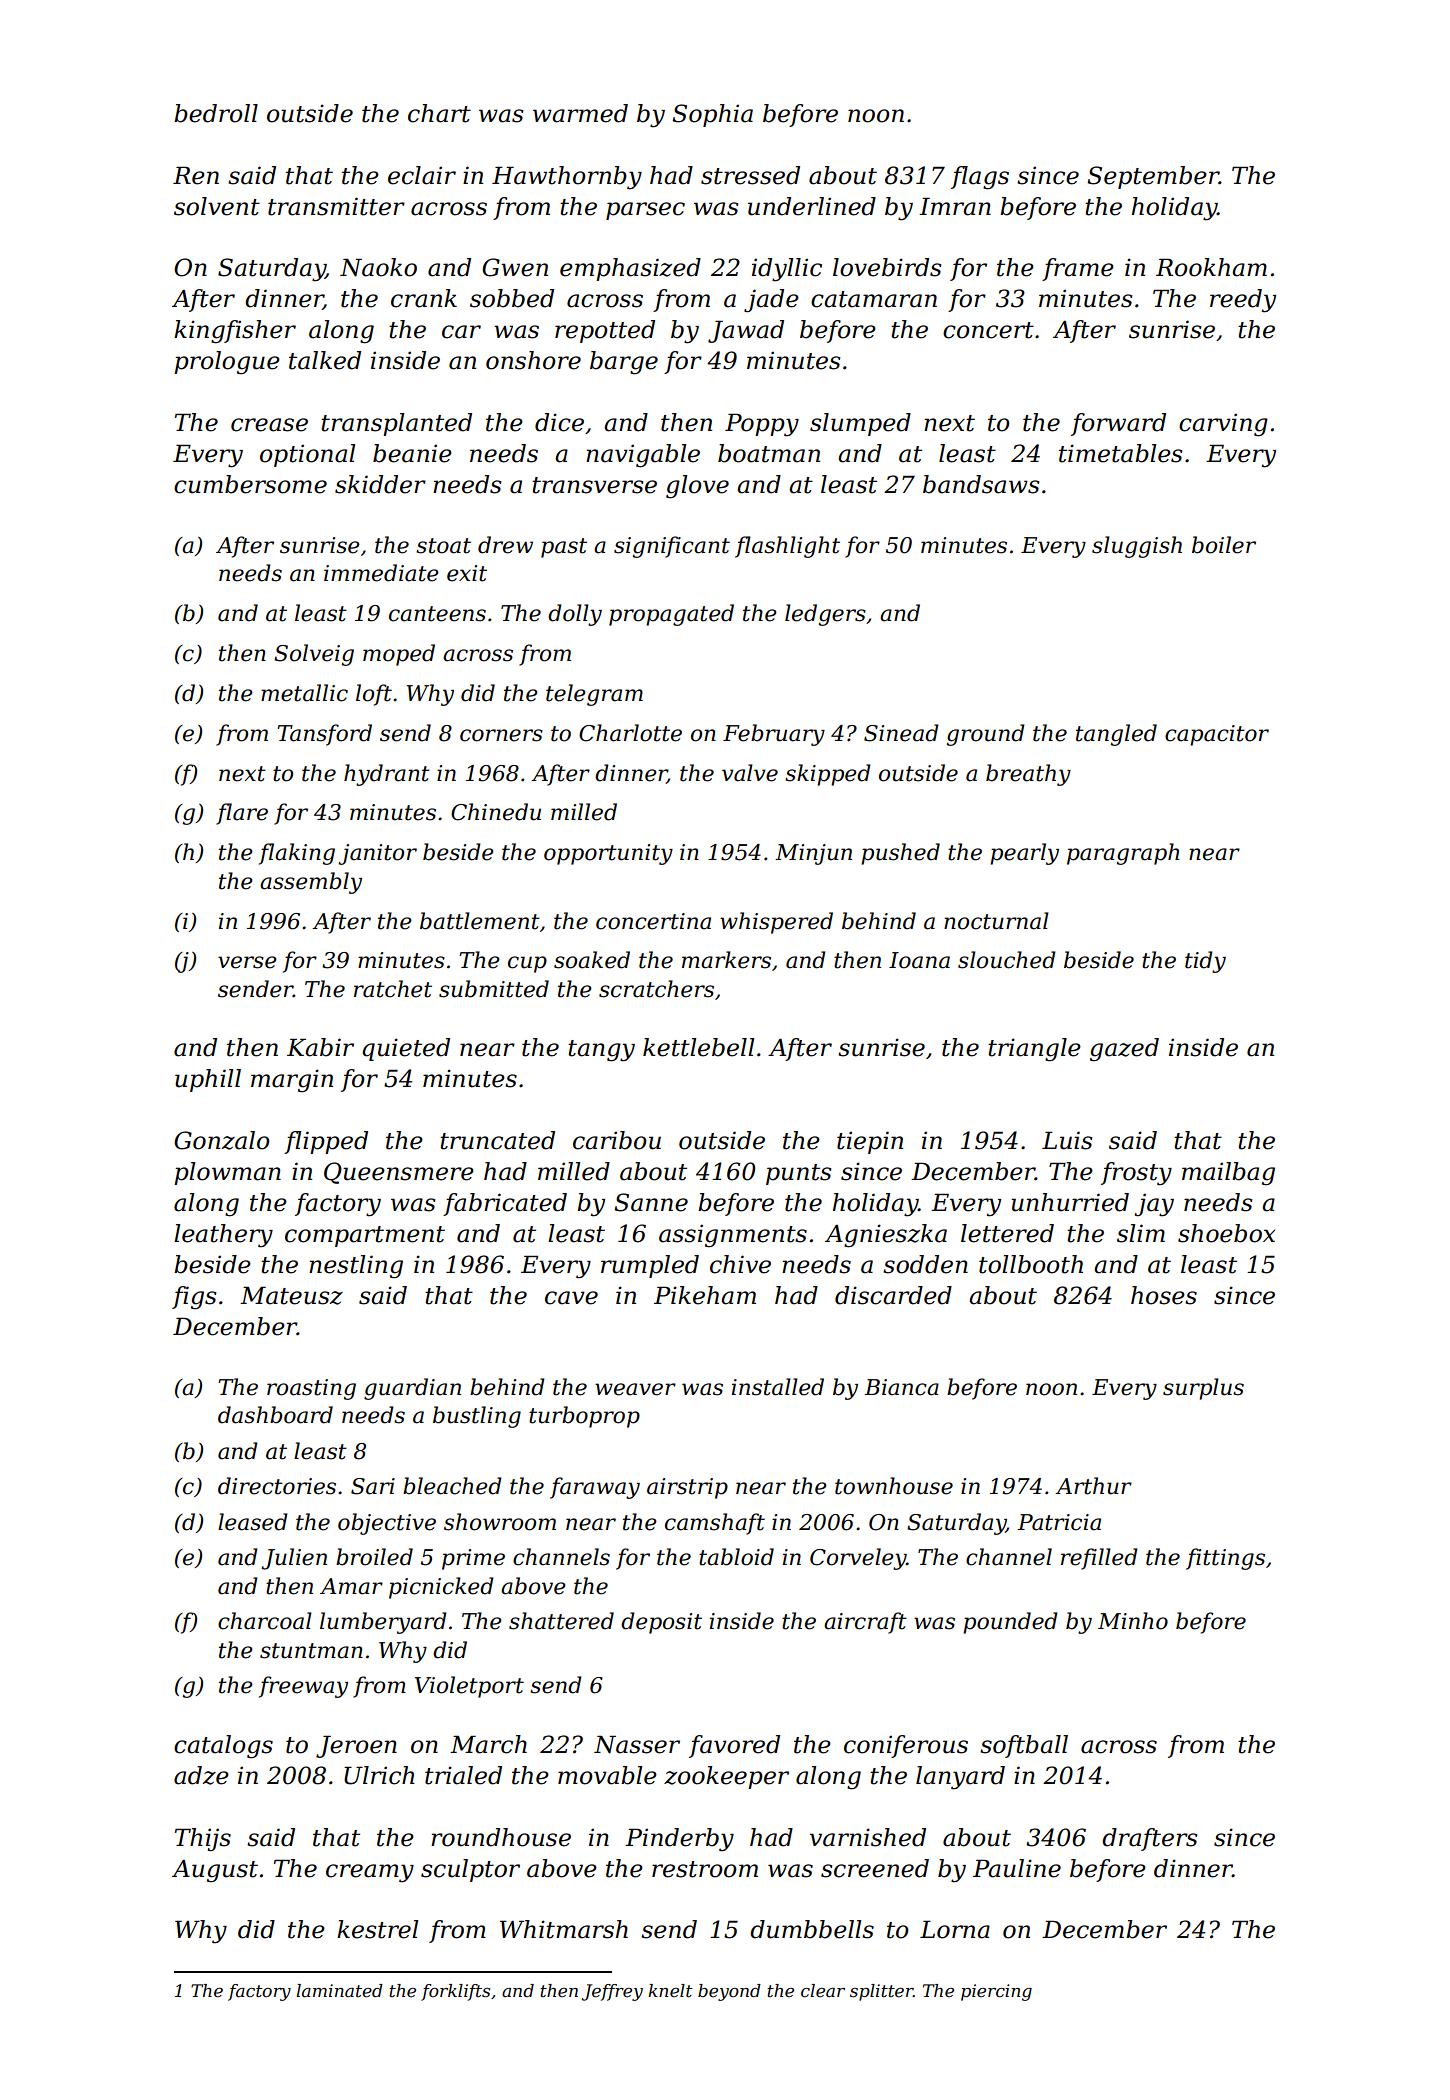 This image has width=1450, height=2100. I want to click on chart, so click(439, 113).
